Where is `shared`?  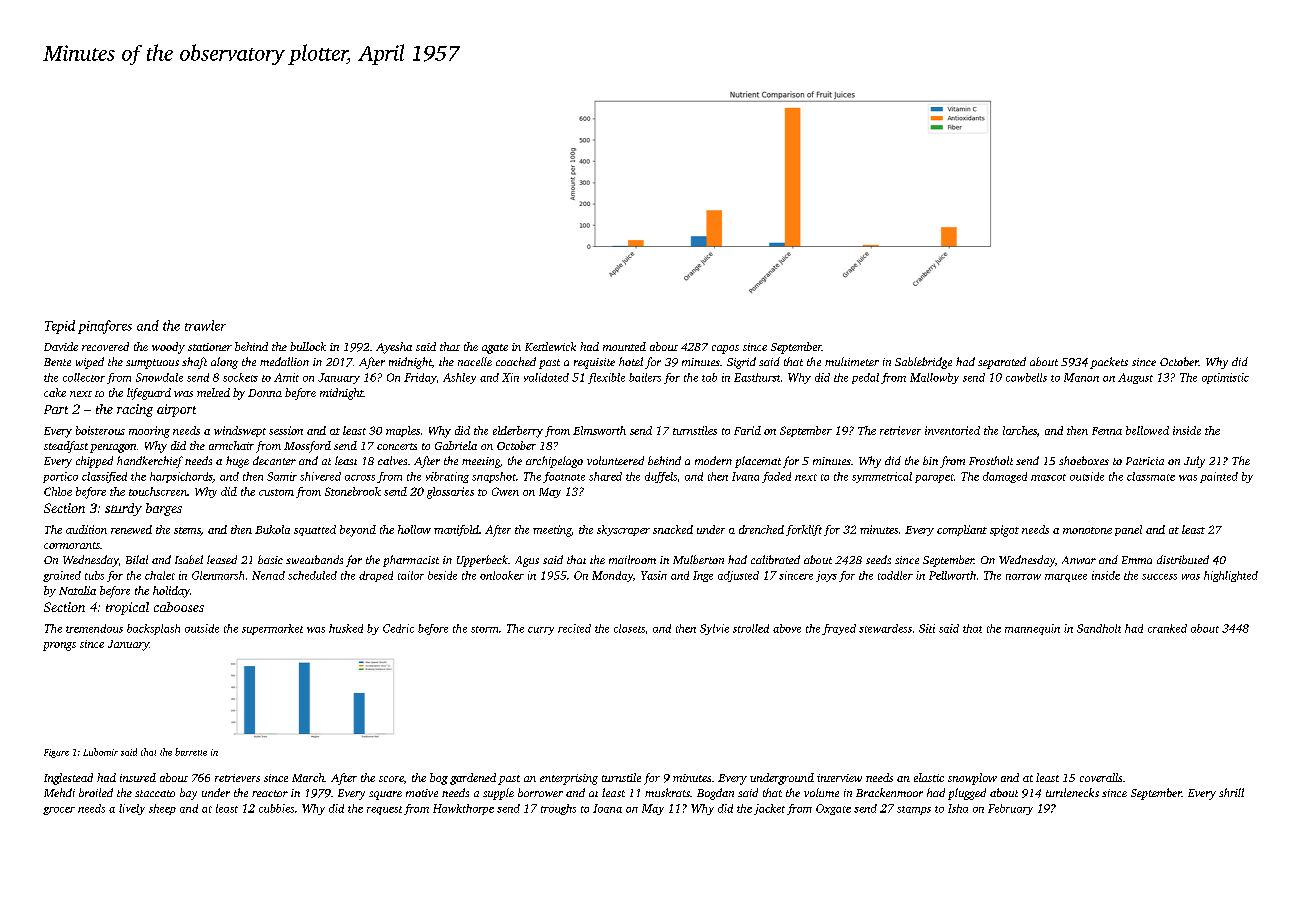
shared is located at coordinates (605, 476).
